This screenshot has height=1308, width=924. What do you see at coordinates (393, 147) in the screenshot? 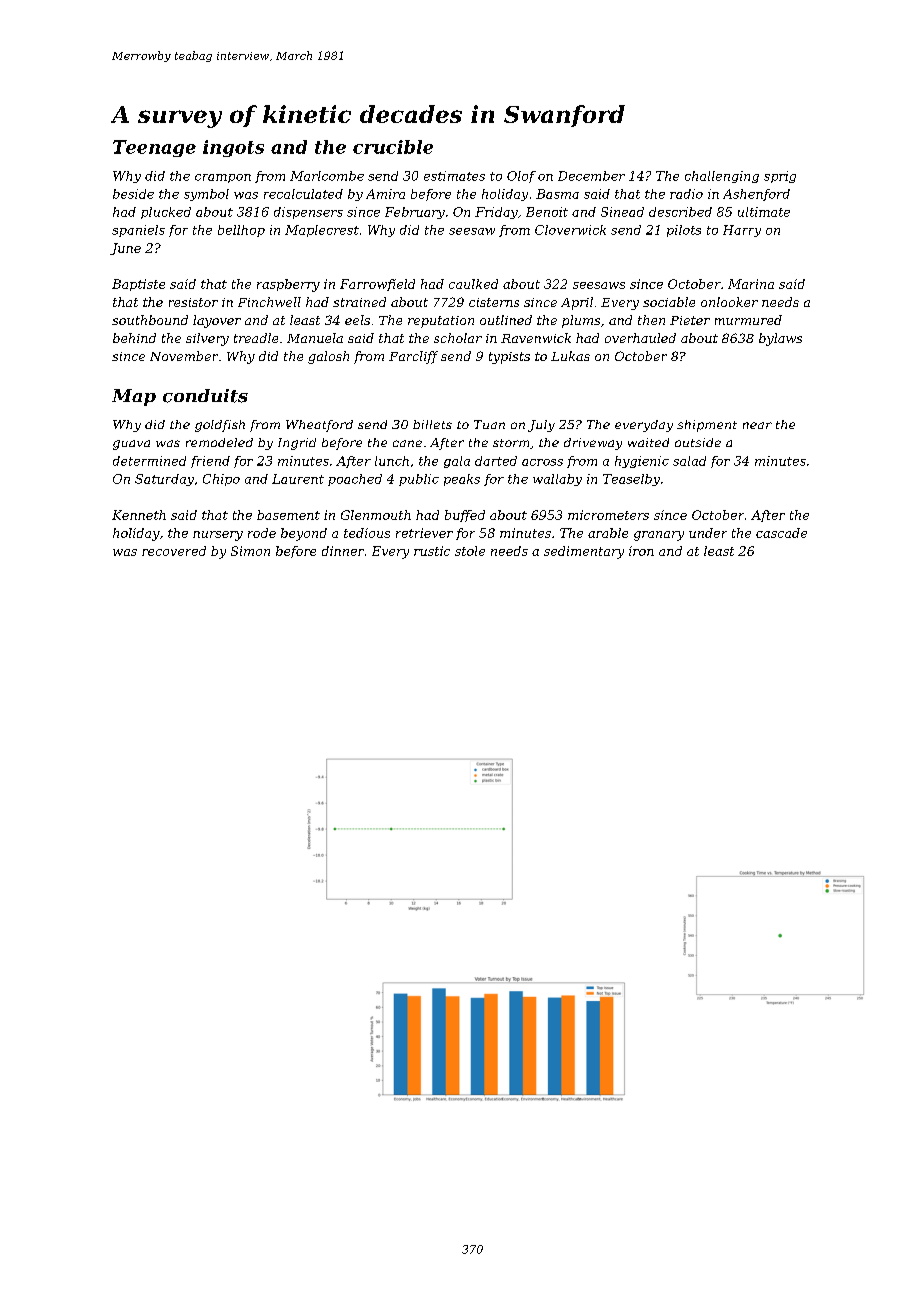
I see `crucible` at bounding box center [393, 147].
